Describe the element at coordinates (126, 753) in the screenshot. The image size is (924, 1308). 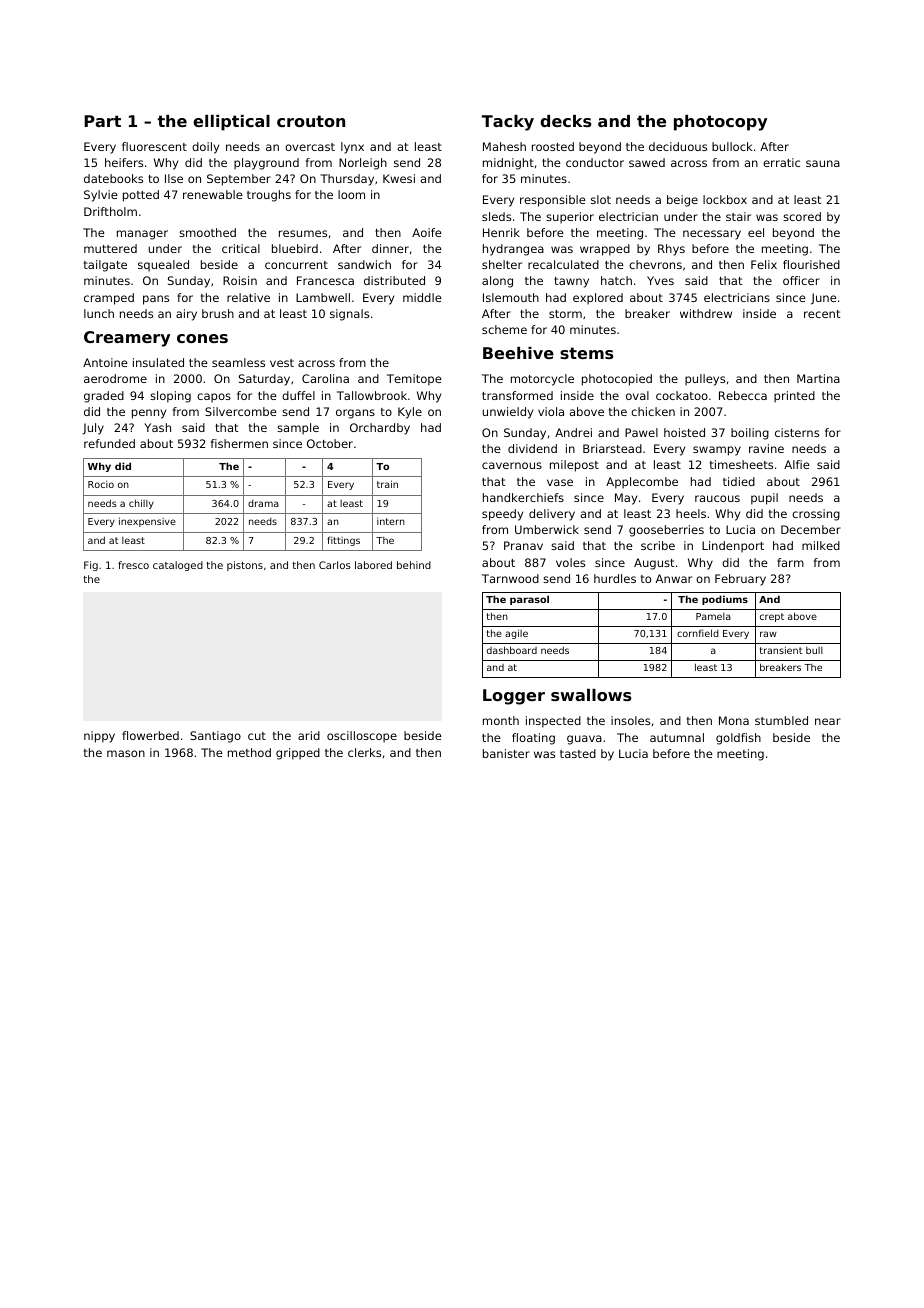
I see `mason` at that location.
